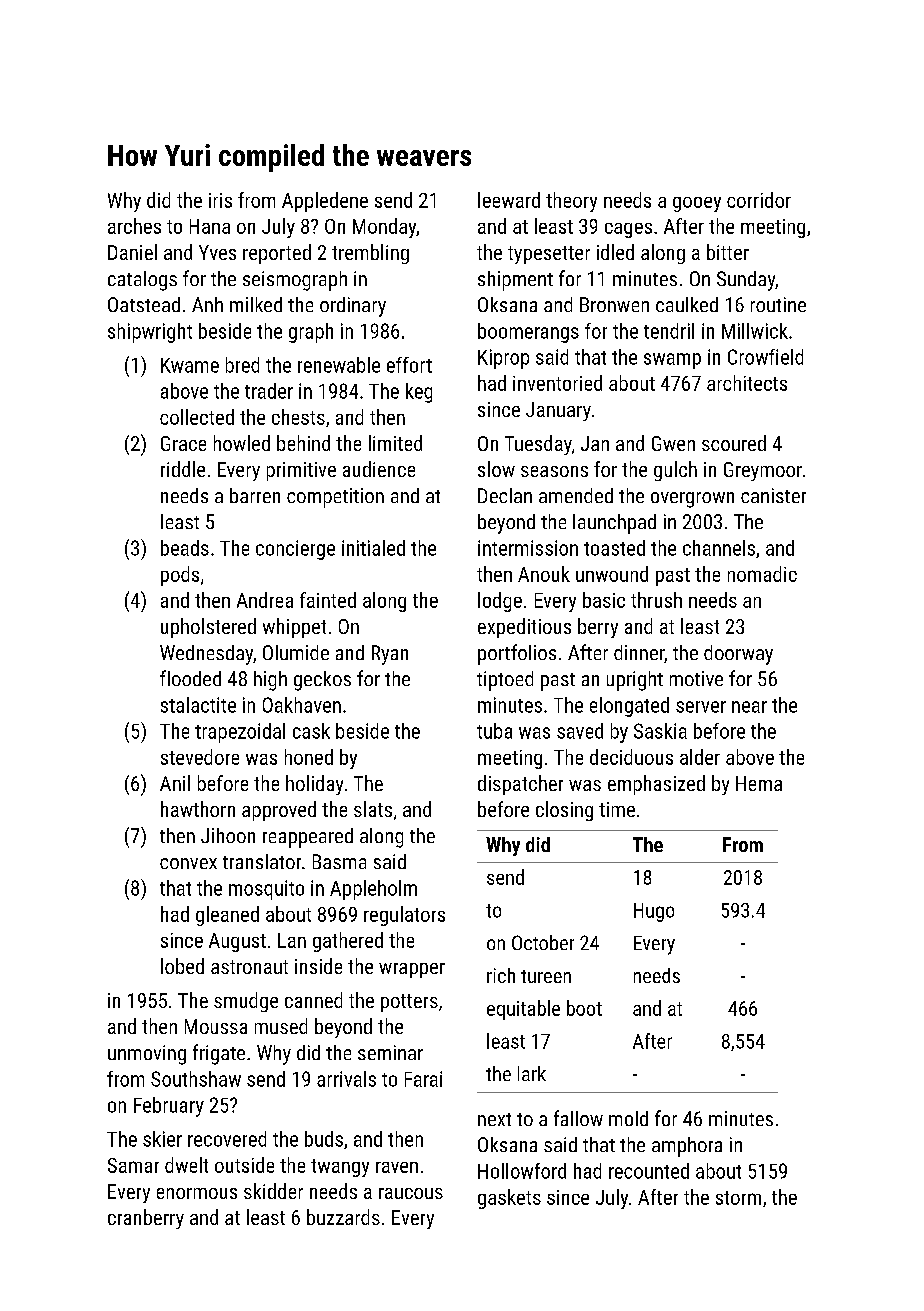  I want to click on ordinary, so click(353, 307).
